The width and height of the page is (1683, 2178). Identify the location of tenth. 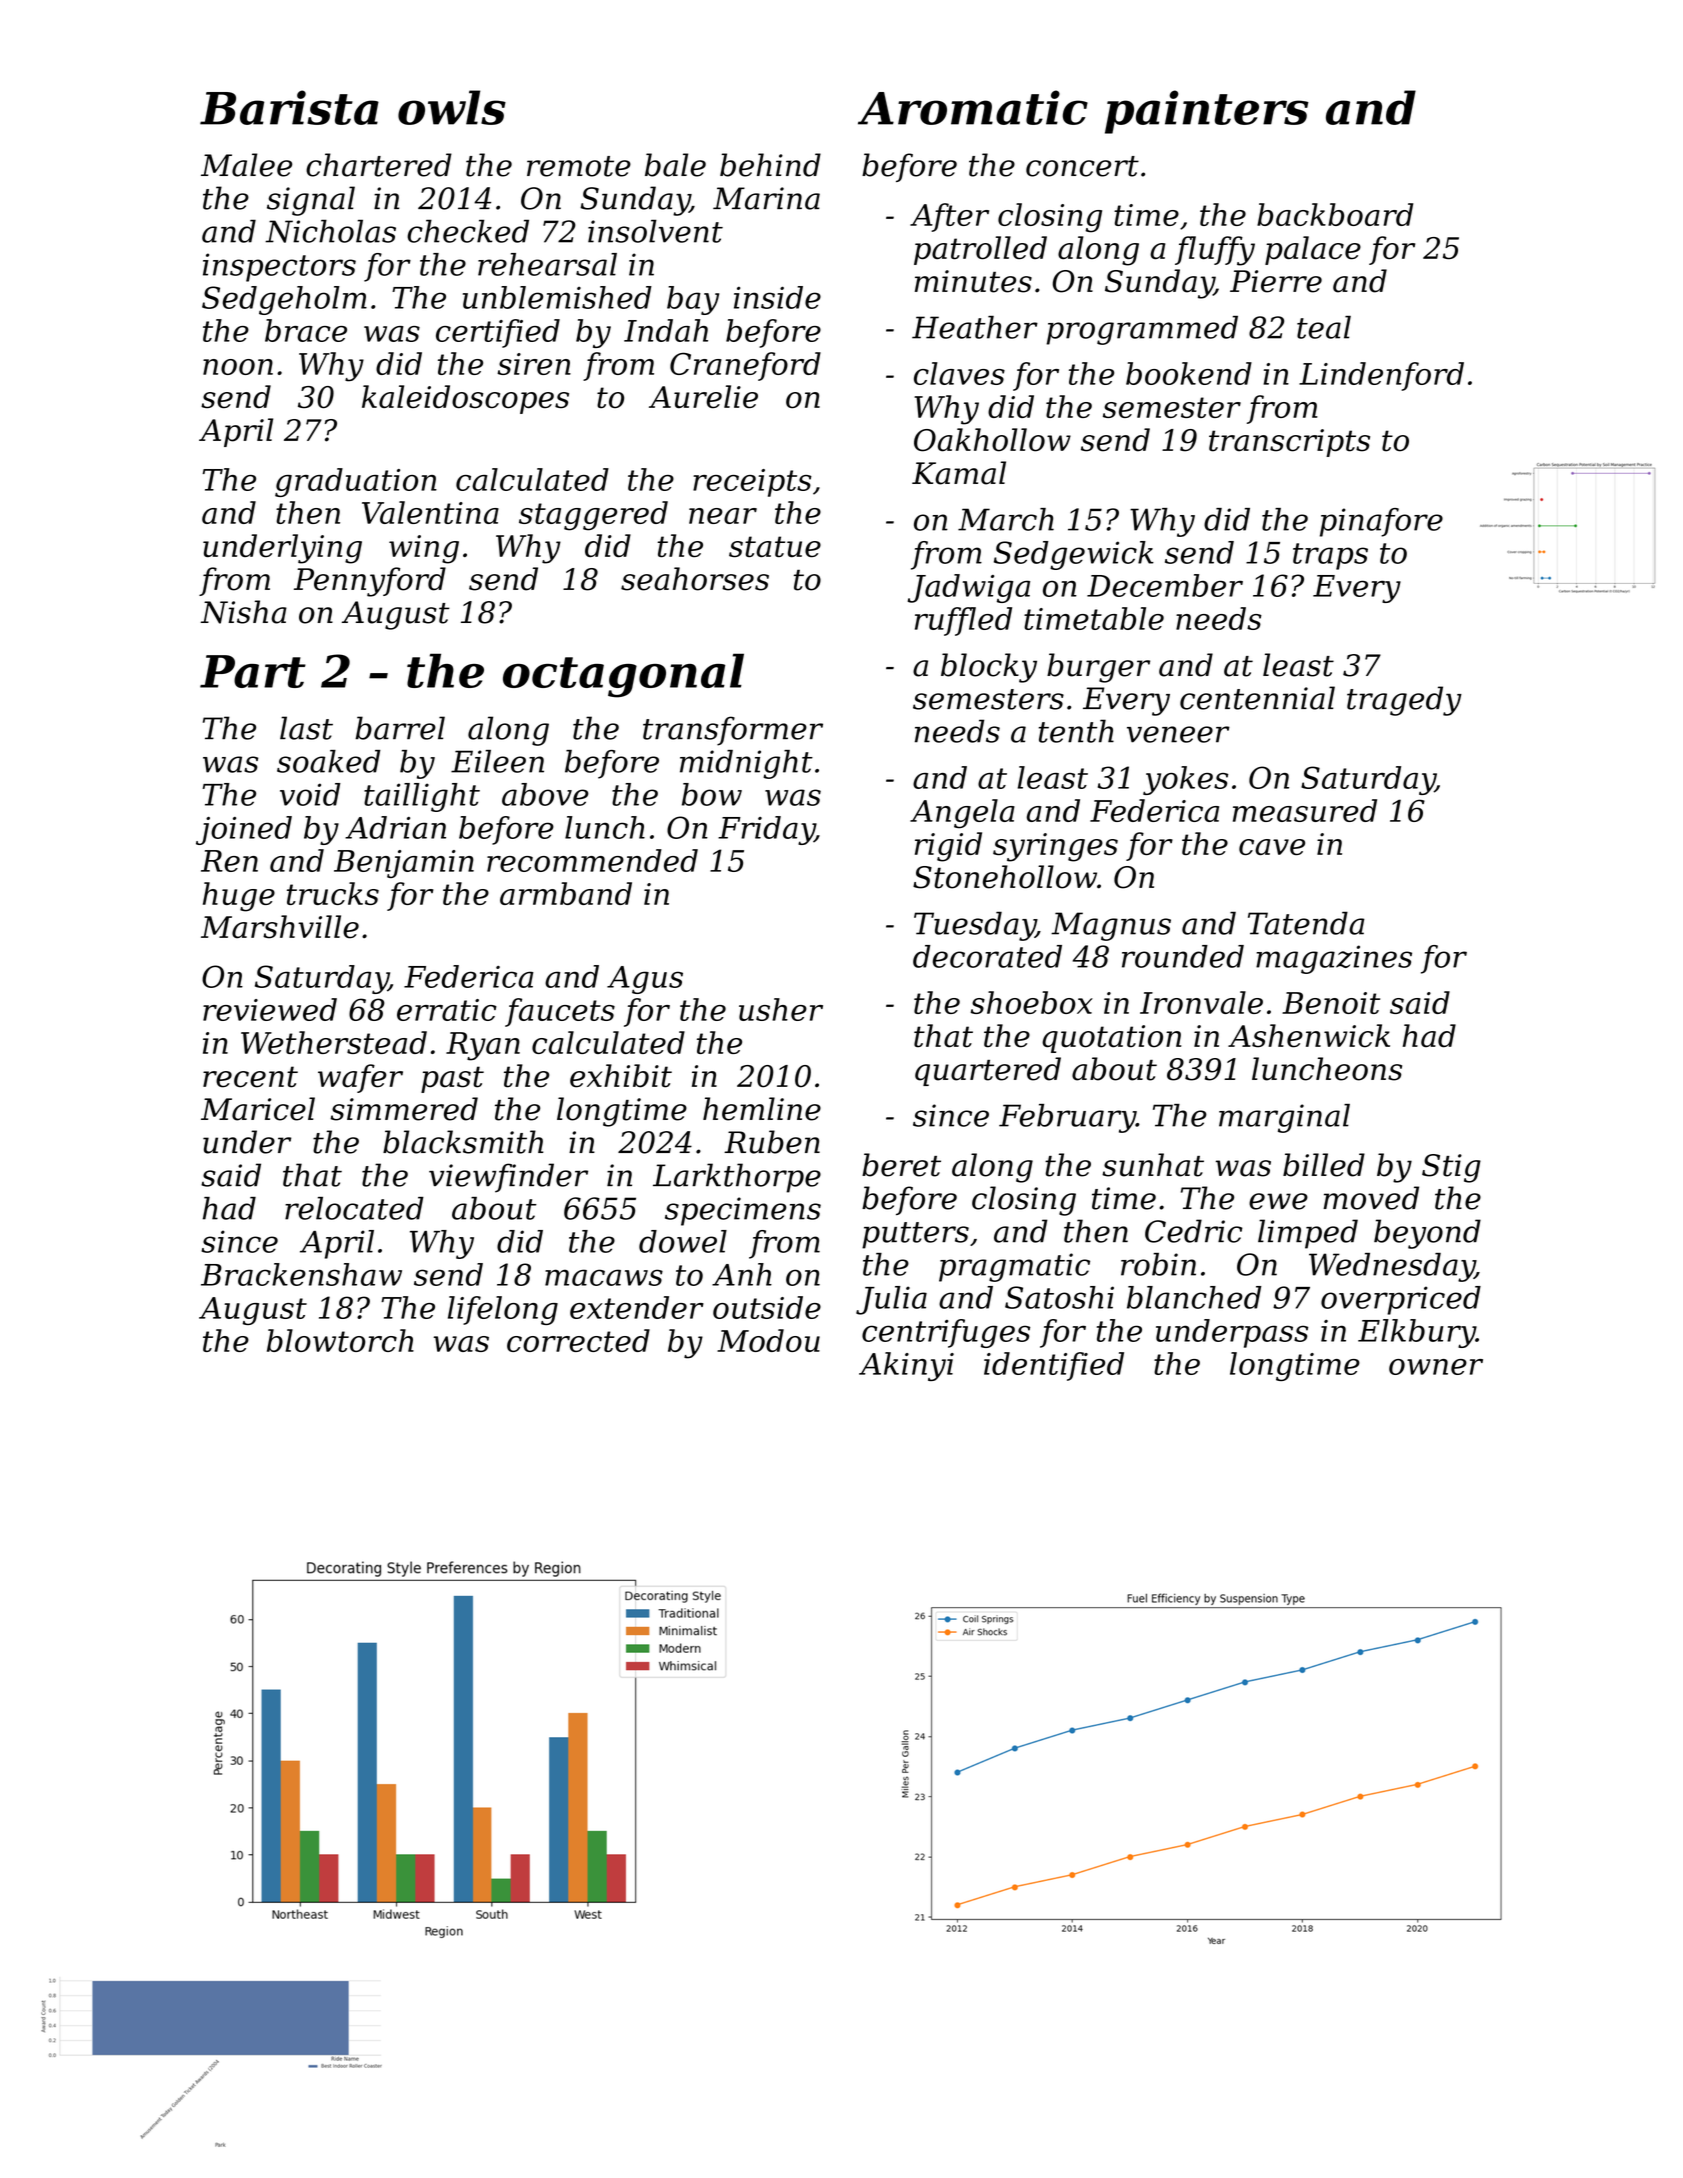
(1076, 731).
